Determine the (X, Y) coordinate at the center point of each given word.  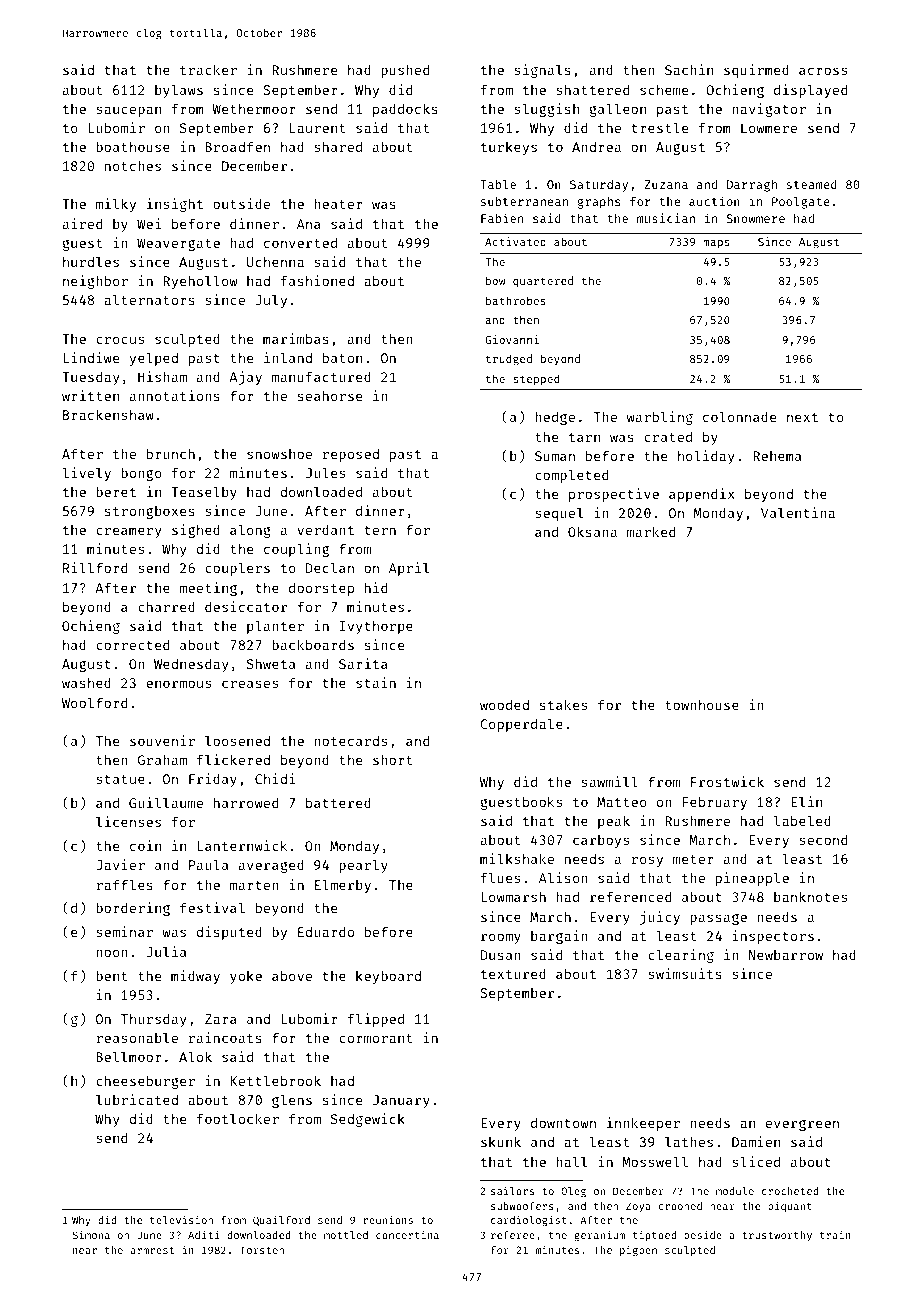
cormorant (376, 1038)
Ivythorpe (376, 627)
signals (542, 71)
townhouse (702, 704)
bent (112, 975)
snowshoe (279, 454)
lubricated (137, 1099)
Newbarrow (786, 954)
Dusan (501, 955)
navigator (769, 110)
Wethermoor (254, 108)
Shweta (271, 663)
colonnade (739, 416)
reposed (351, 455)
